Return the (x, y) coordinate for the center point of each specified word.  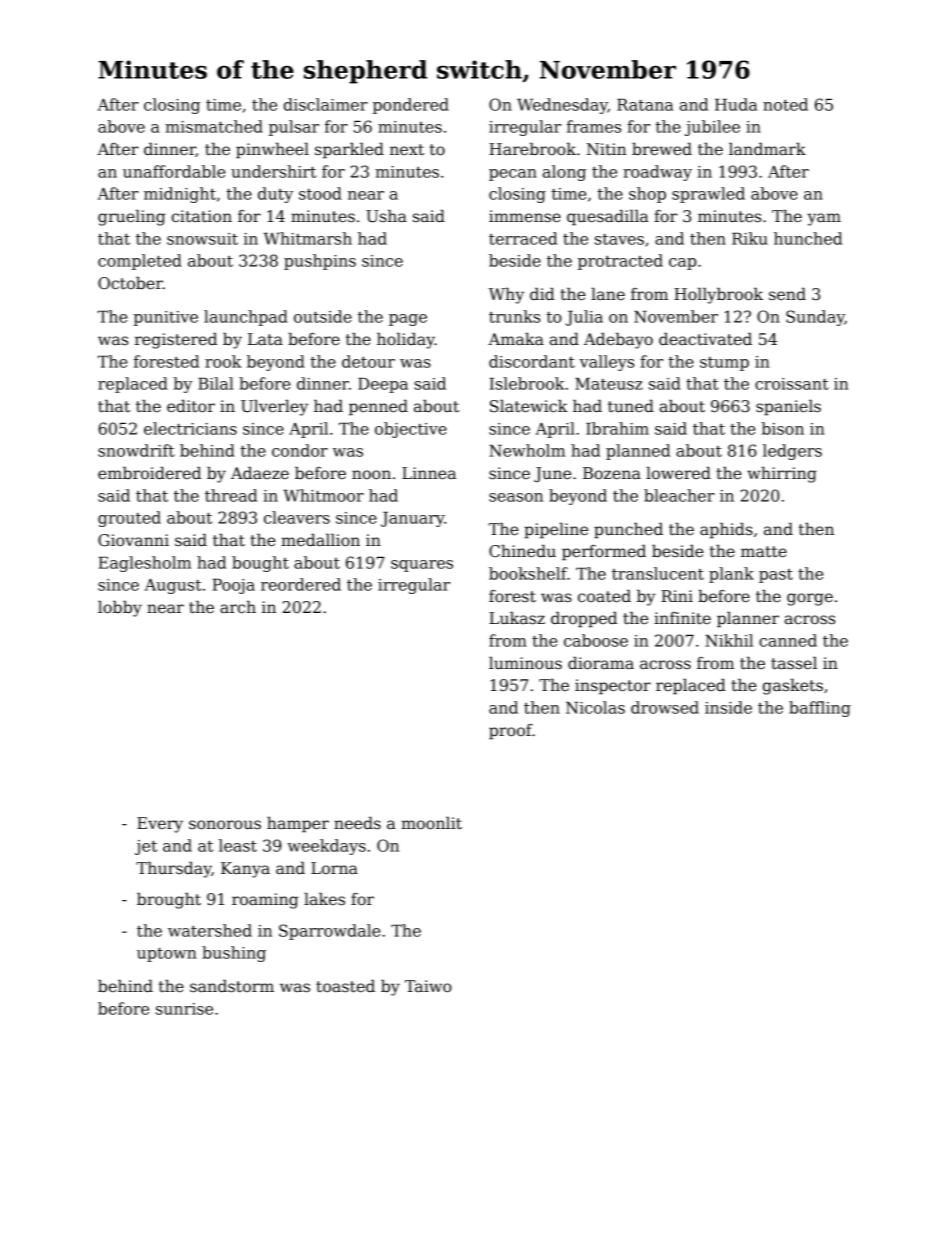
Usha (386, 216)
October (130, 283)
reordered (301, 584)
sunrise (184, 1009)
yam (824, 219)
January (413, 519)
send (787, 294)
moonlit (431, 823)
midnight (180, 195)
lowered (678, 473)
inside (728, 707)
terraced (523, 238)
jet (146, 847)
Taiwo (428, 986)
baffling (820, 709)
